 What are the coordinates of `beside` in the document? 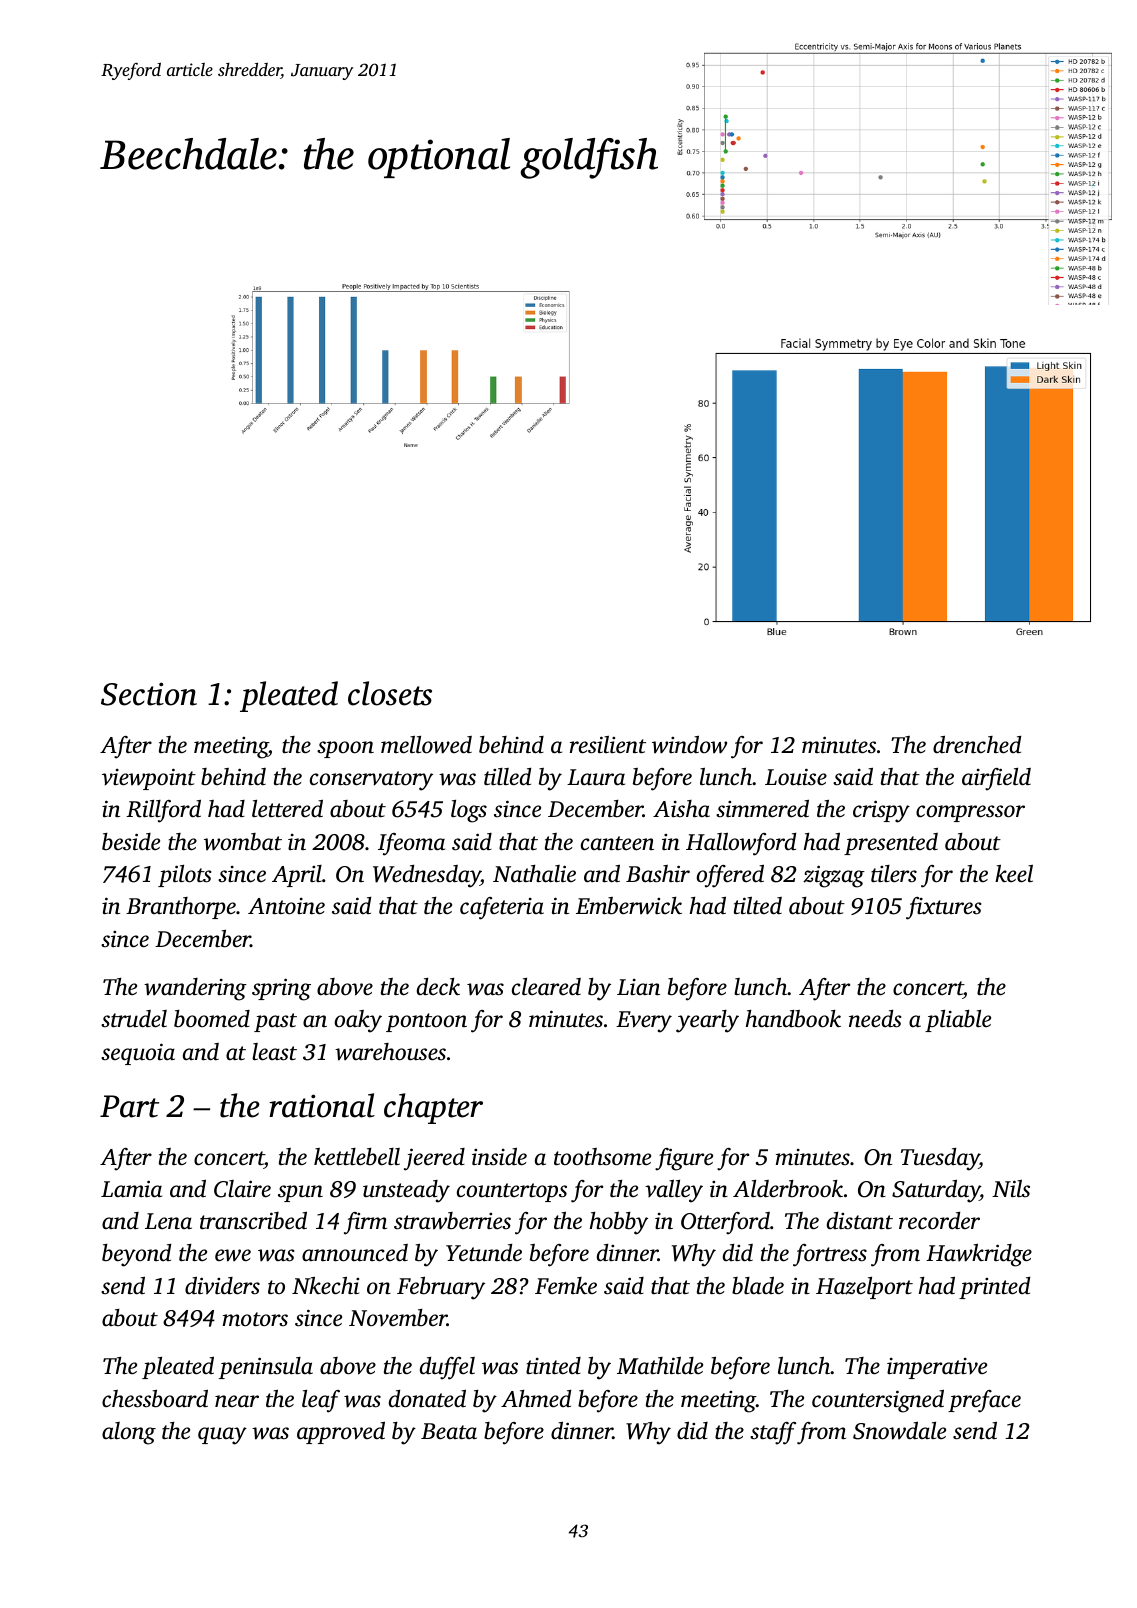 It's located at (131, 842).
